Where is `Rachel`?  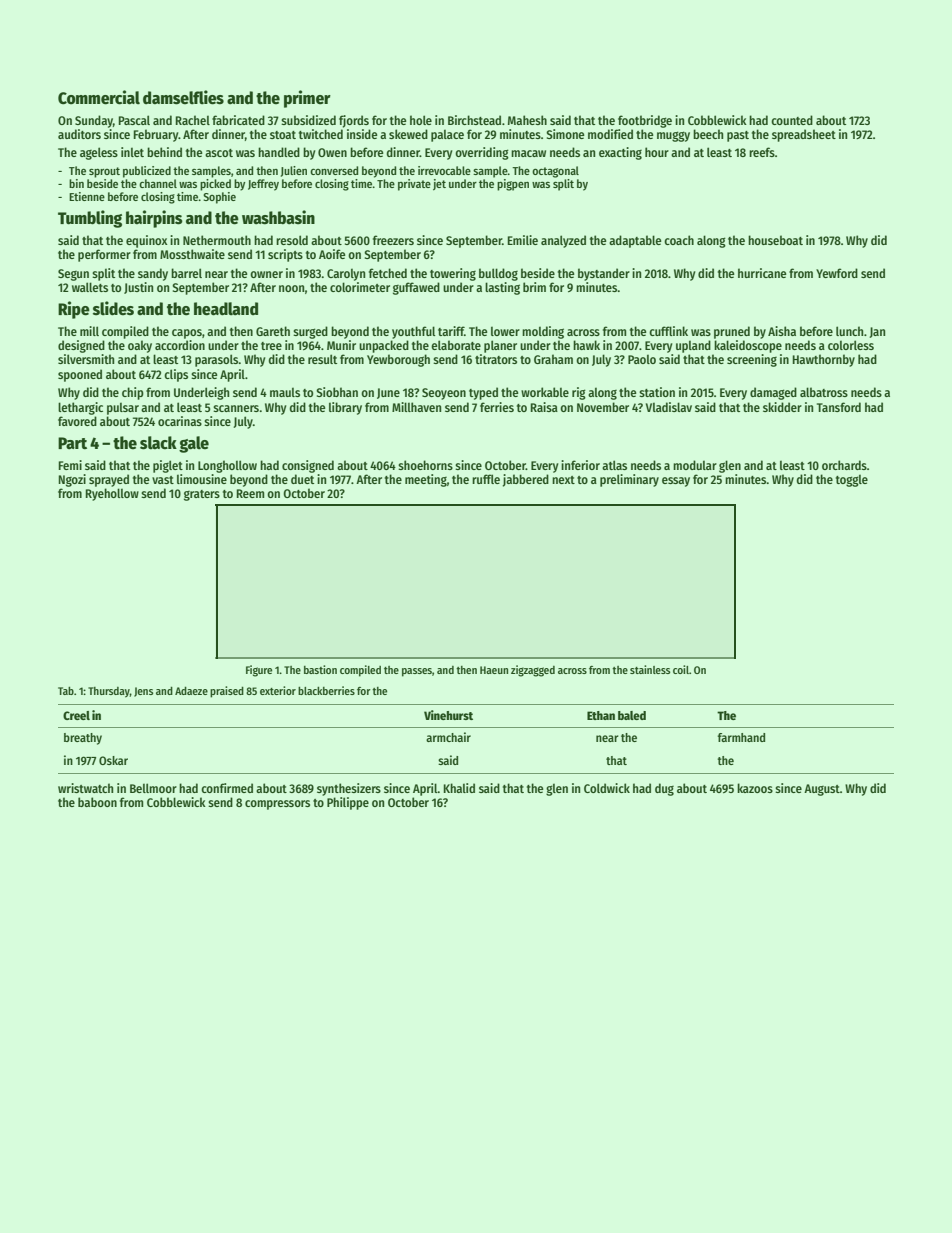 Rachel is located at coordinates (193, 120).
